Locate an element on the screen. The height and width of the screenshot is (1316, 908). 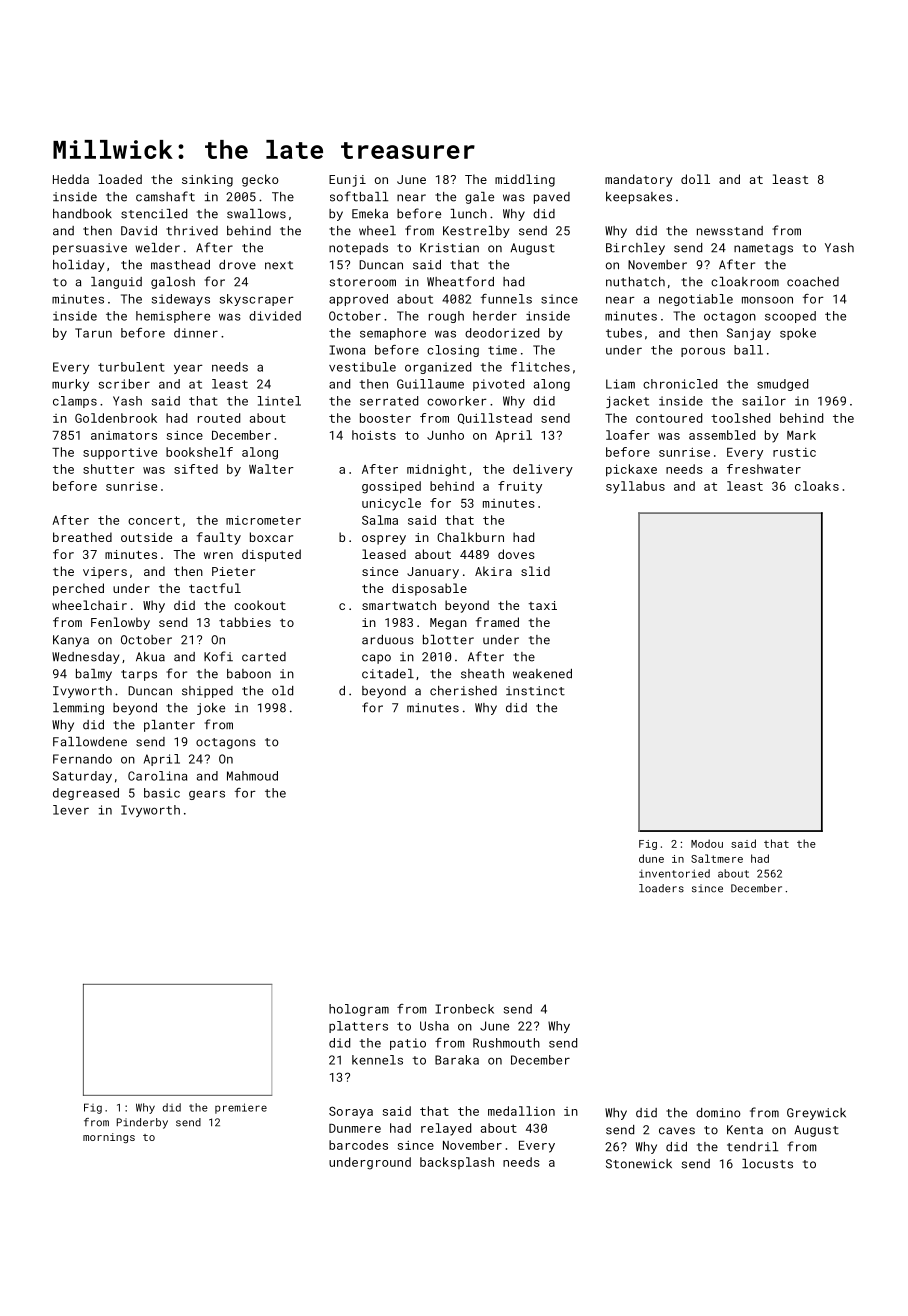
barcodes is located at coordinates (358, 1145).
